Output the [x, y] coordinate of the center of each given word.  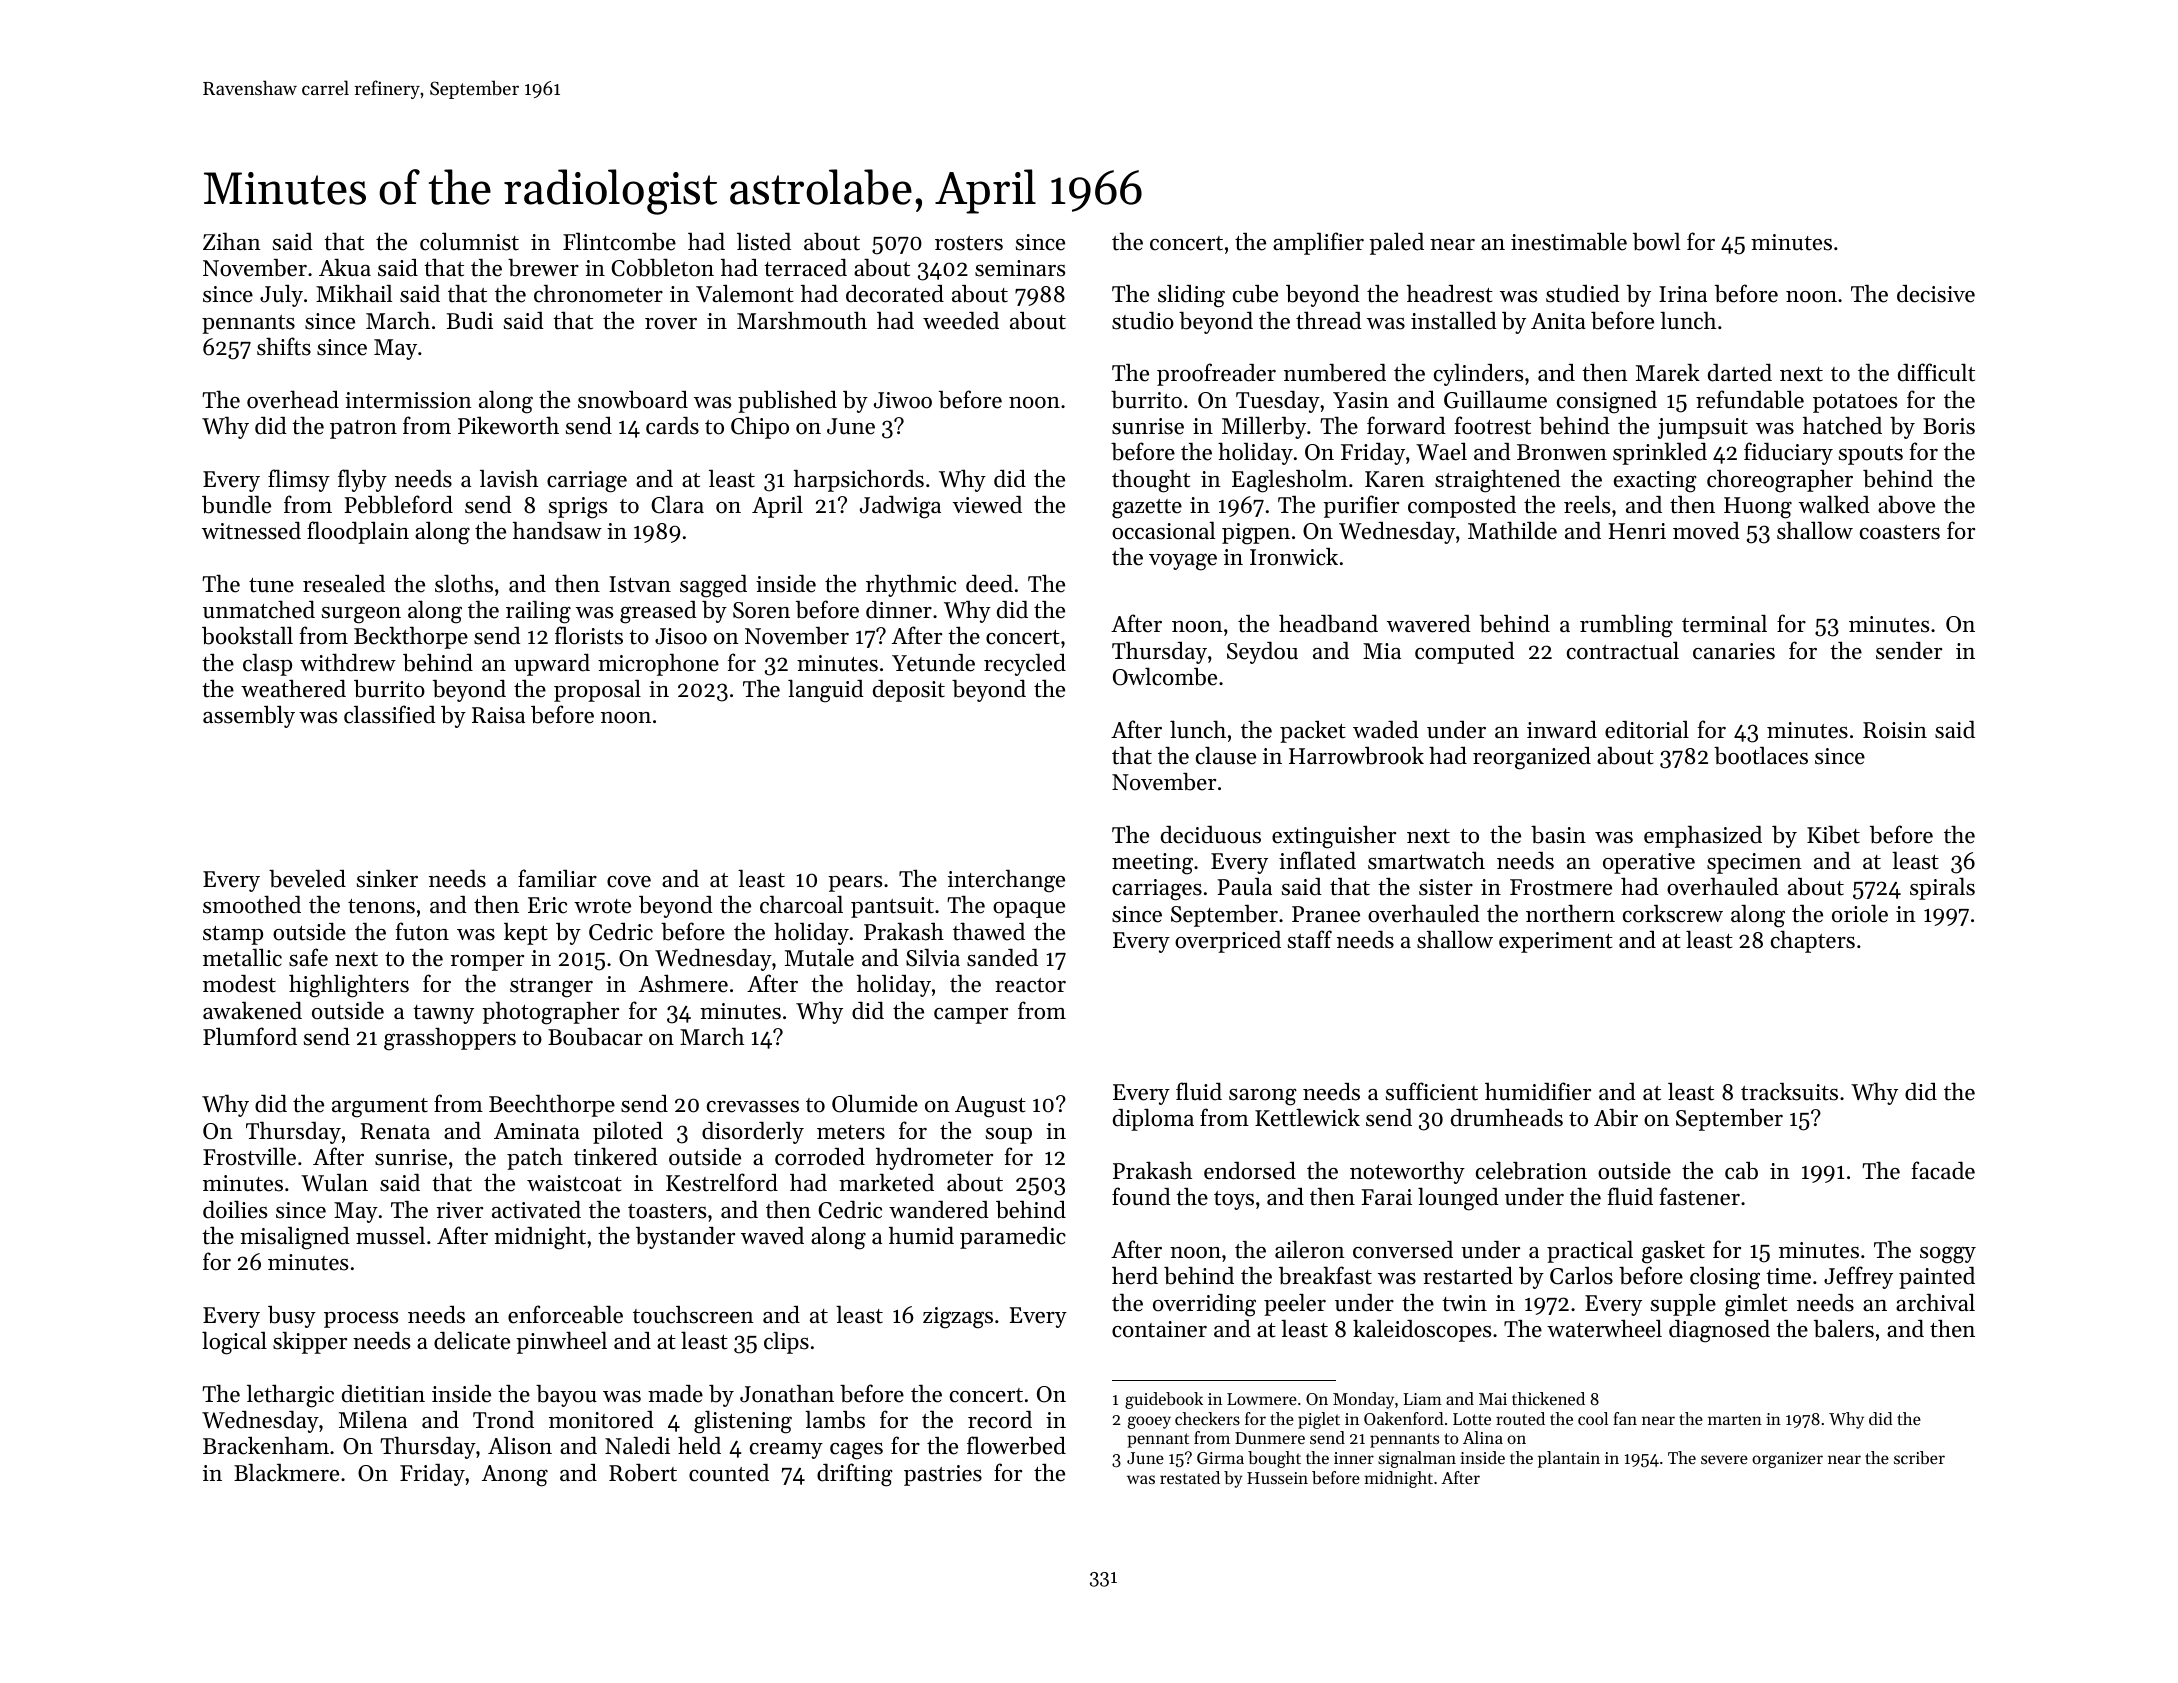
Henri [1637, 531]
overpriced [1228, 942]
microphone [658, 664]
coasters [1900, 532]
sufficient [1432, 1091]
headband [1328, 623]
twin [1464, 1303]
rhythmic [911, 585]
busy [292, 1317]
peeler [1295, 1304]
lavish [509, 478]
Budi [470, 321]
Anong [515, 1476]
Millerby [1264, 427]
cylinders [1478, 374]
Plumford [250, 1036]
